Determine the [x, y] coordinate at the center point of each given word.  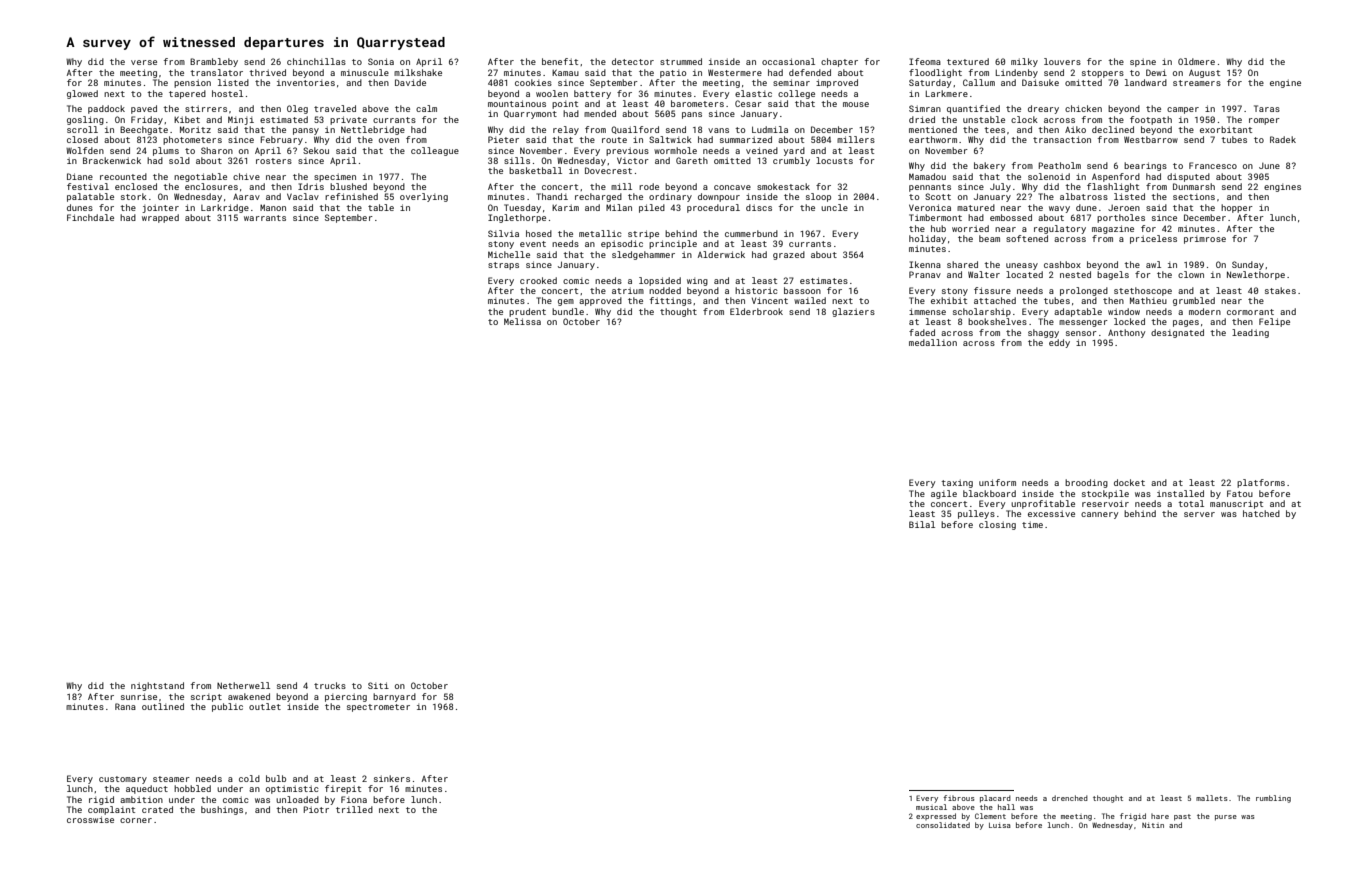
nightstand [157, 686]
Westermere [735, 73]
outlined [163, 706]
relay [566, 130]
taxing [957, 483]
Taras [1267, 108]
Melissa [522, 321]
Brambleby [214, 62]
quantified [973, 109]
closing [997, 525]
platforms [1261, 483]
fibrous [958, 798]
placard [995, 799]
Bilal [922, 524]
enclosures [211, 186]
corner [136, 820]
